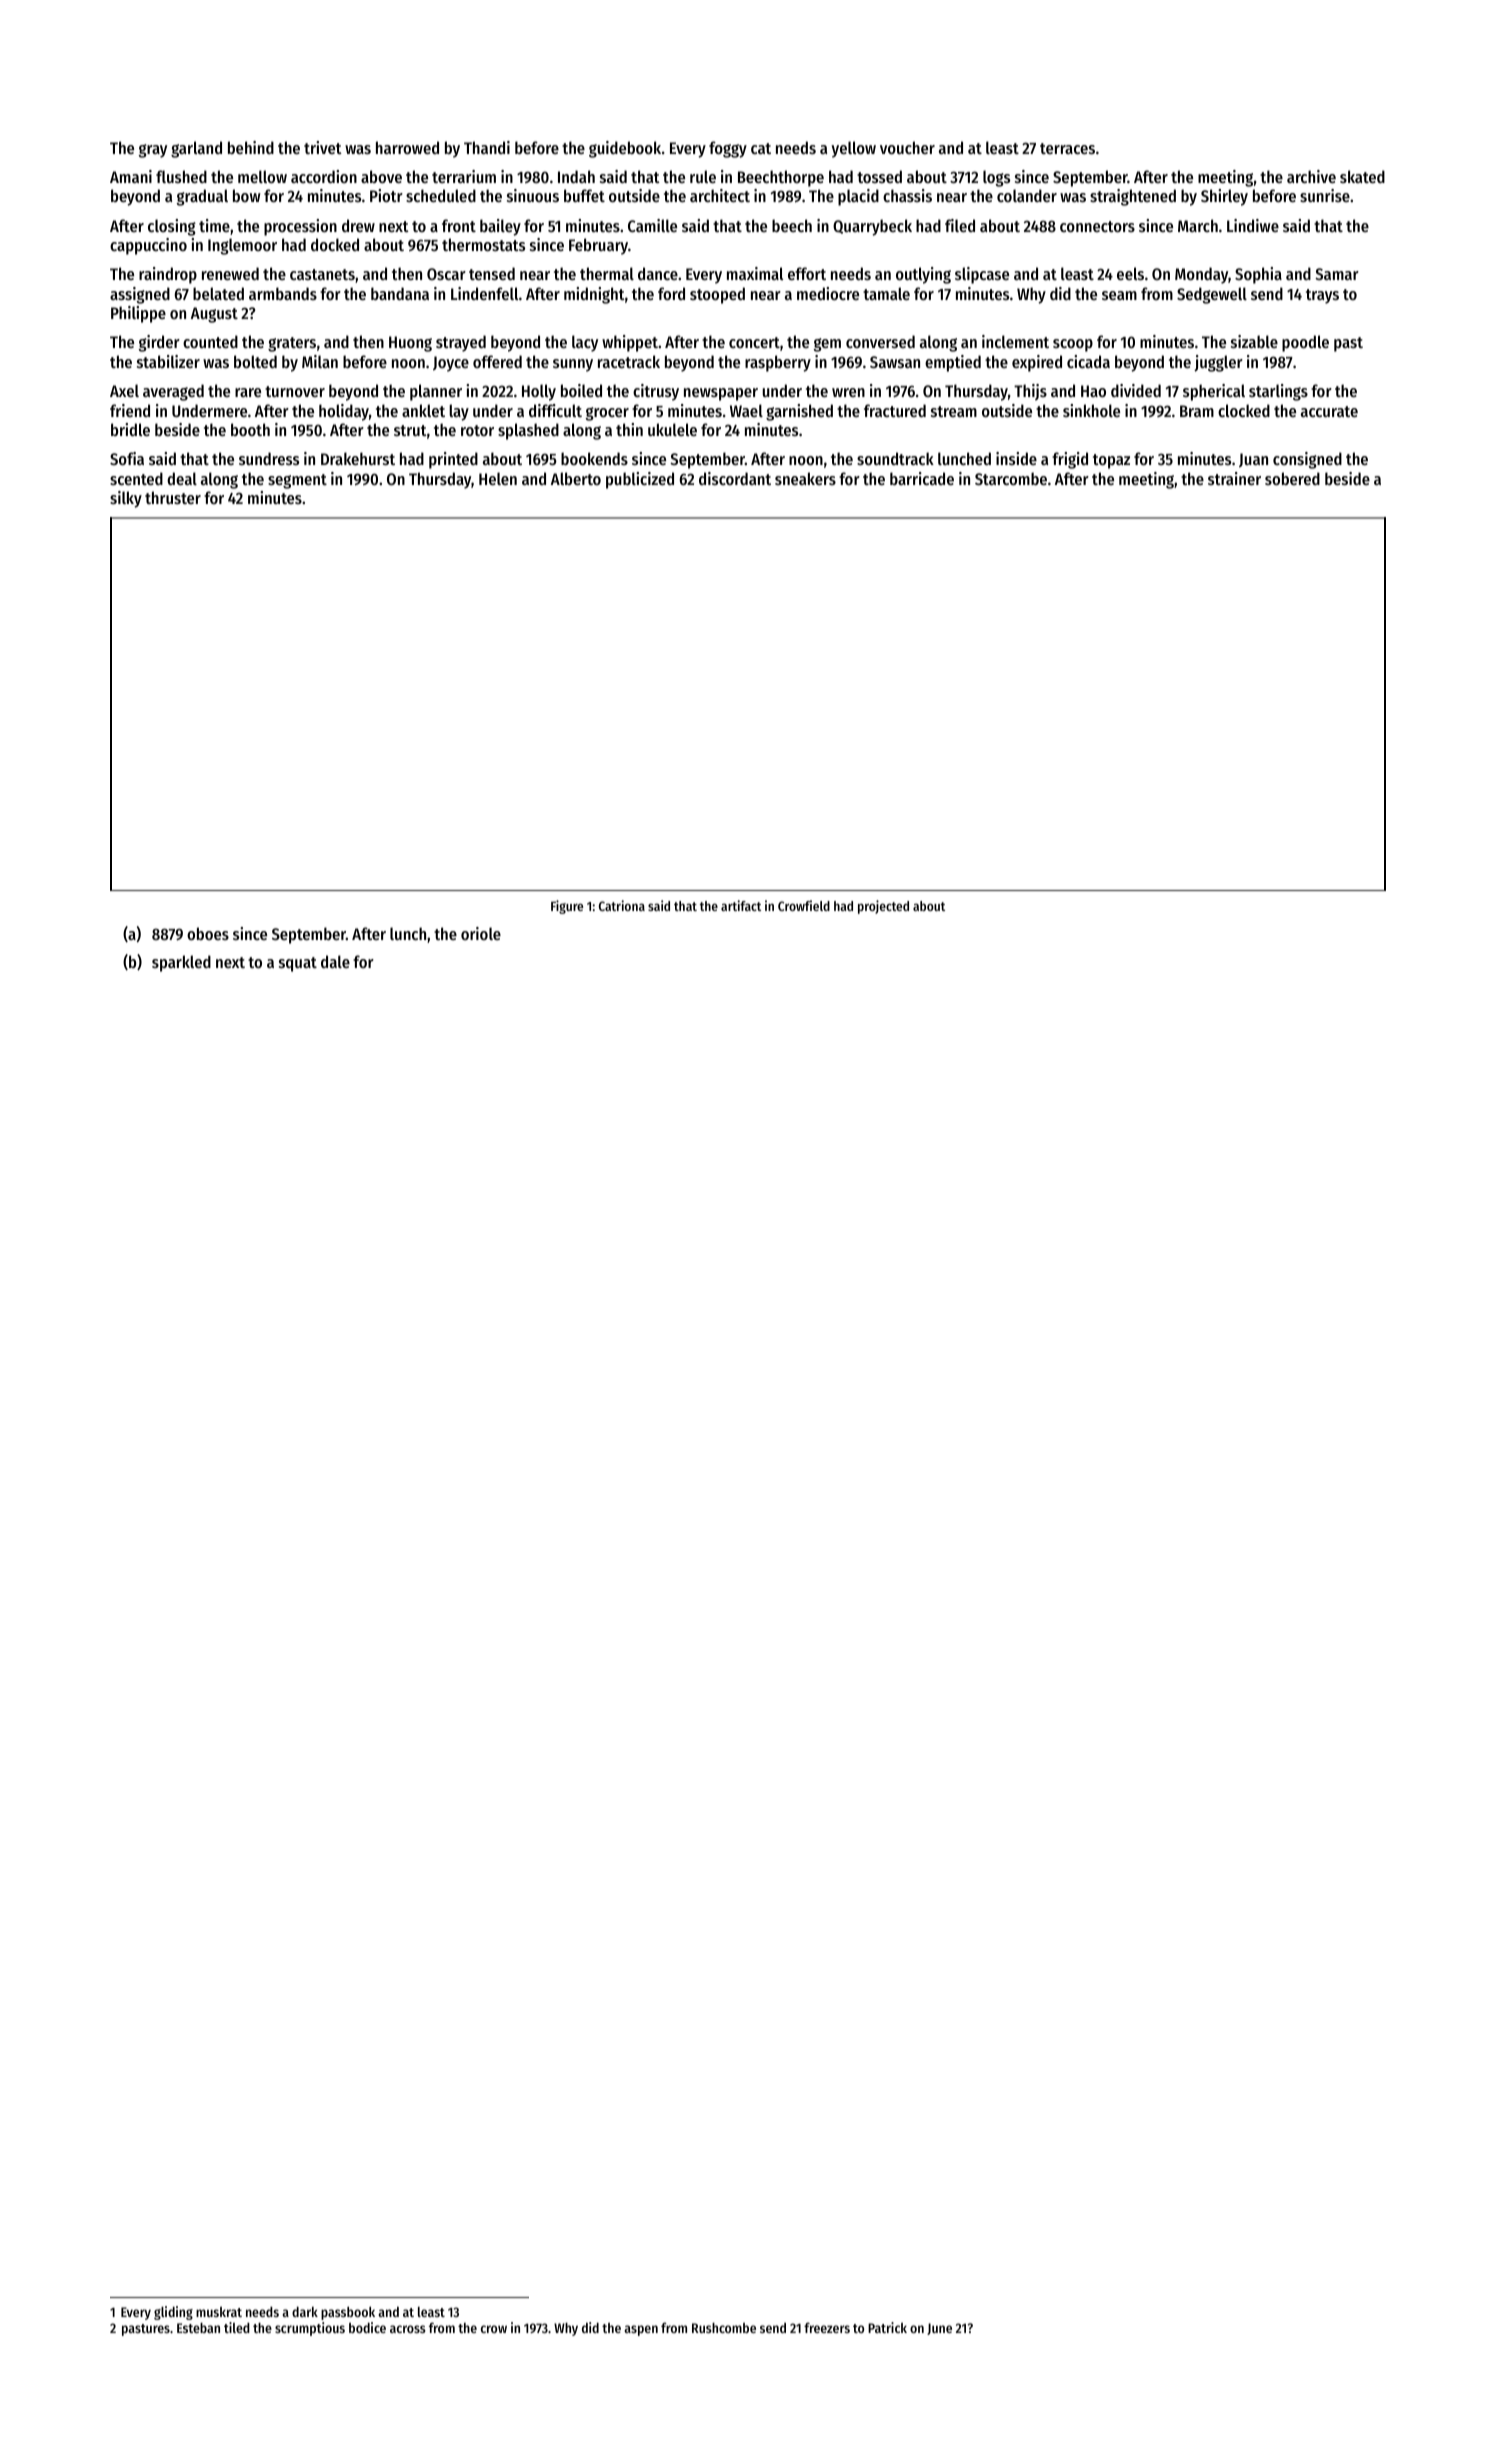  What do you see at coordinates (883, 907) in the document?
I see `projected` at bounding box center [883, 907].
